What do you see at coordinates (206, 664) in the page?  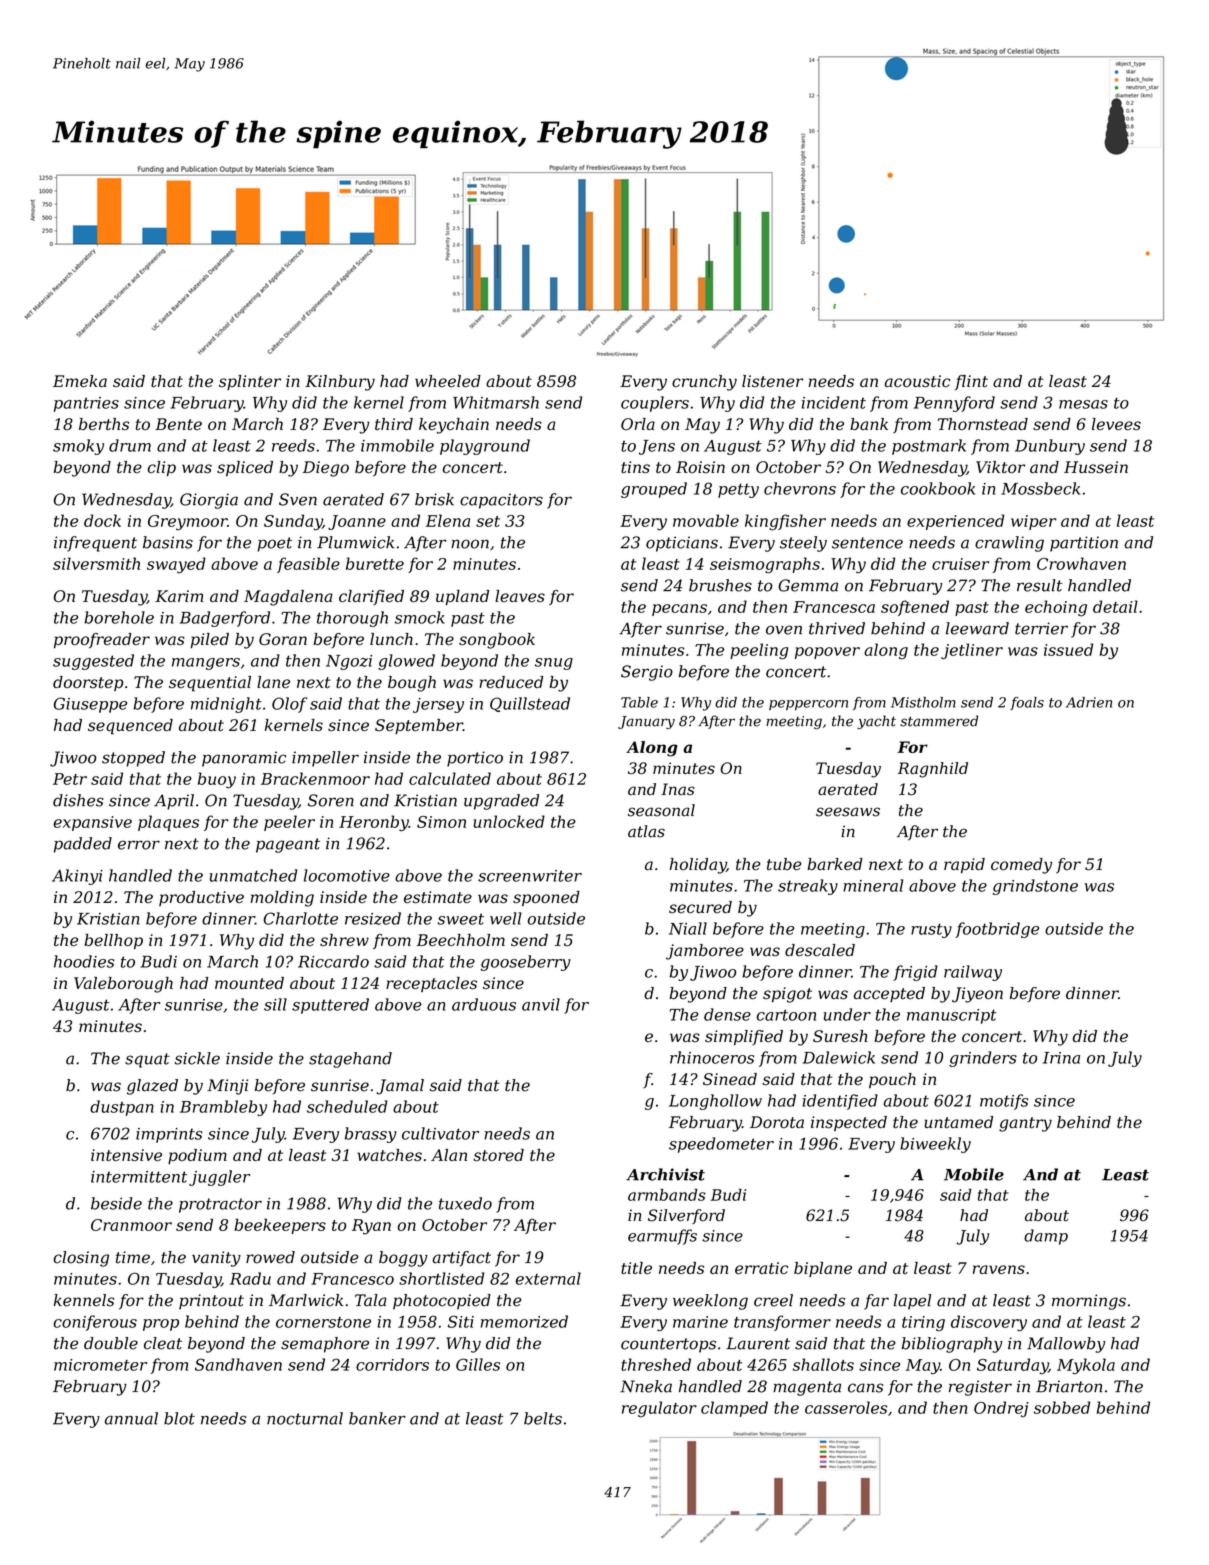 I see `mangers` at bounding box center [206, 664].
